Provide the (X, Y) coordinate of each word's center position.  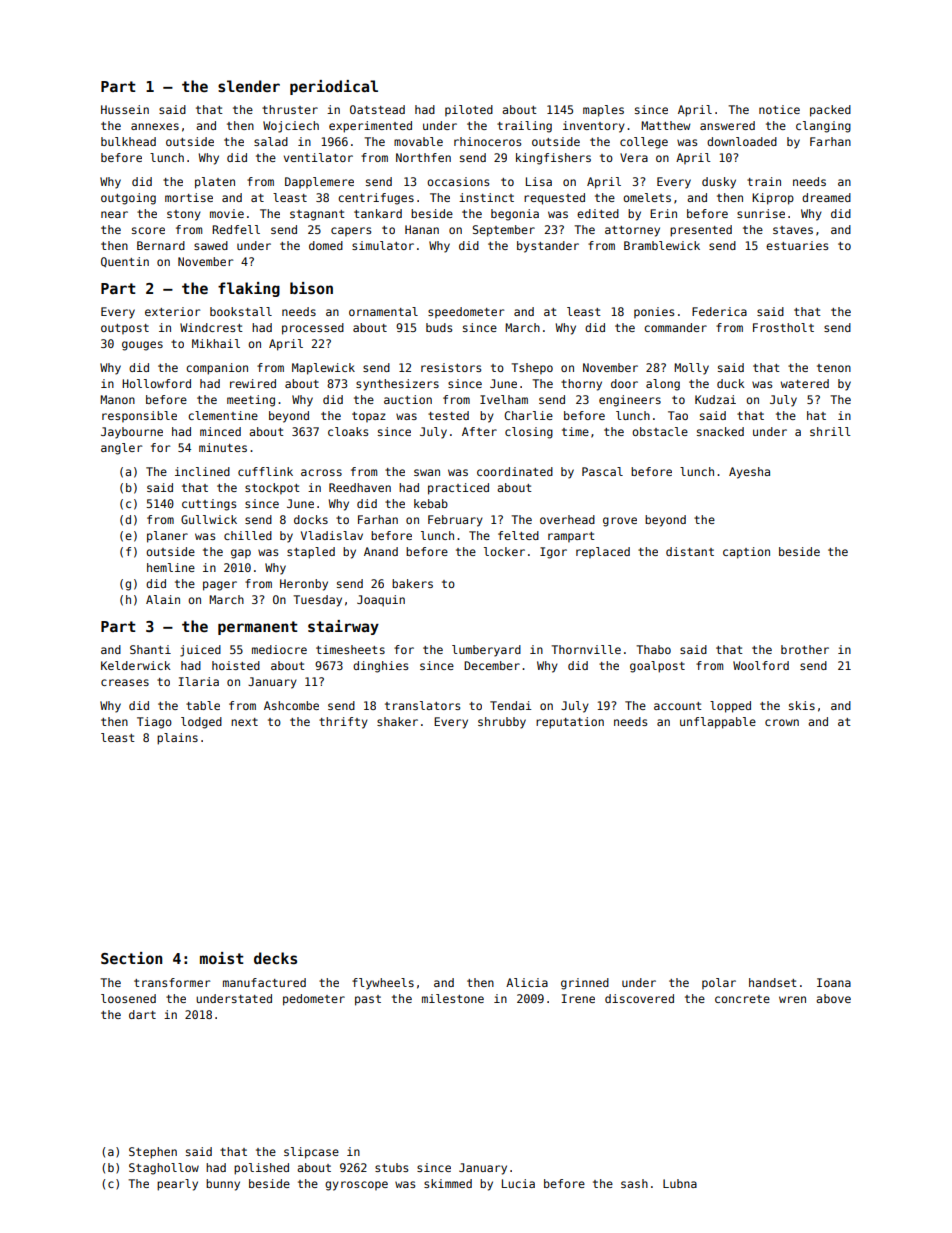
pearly (177, 1185)
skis (802, 705)
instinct (486, 197)
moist (222, 958)
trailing (524, 127)
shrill (830, 431)
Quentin (125, 262)
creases (125, 682)
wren (792, 999)
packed (830, 111)
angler (121, 449)
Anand (381, 551)
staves (793, 230)
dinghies (380, 667)
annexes (155, 126)
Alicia (527, 982)
